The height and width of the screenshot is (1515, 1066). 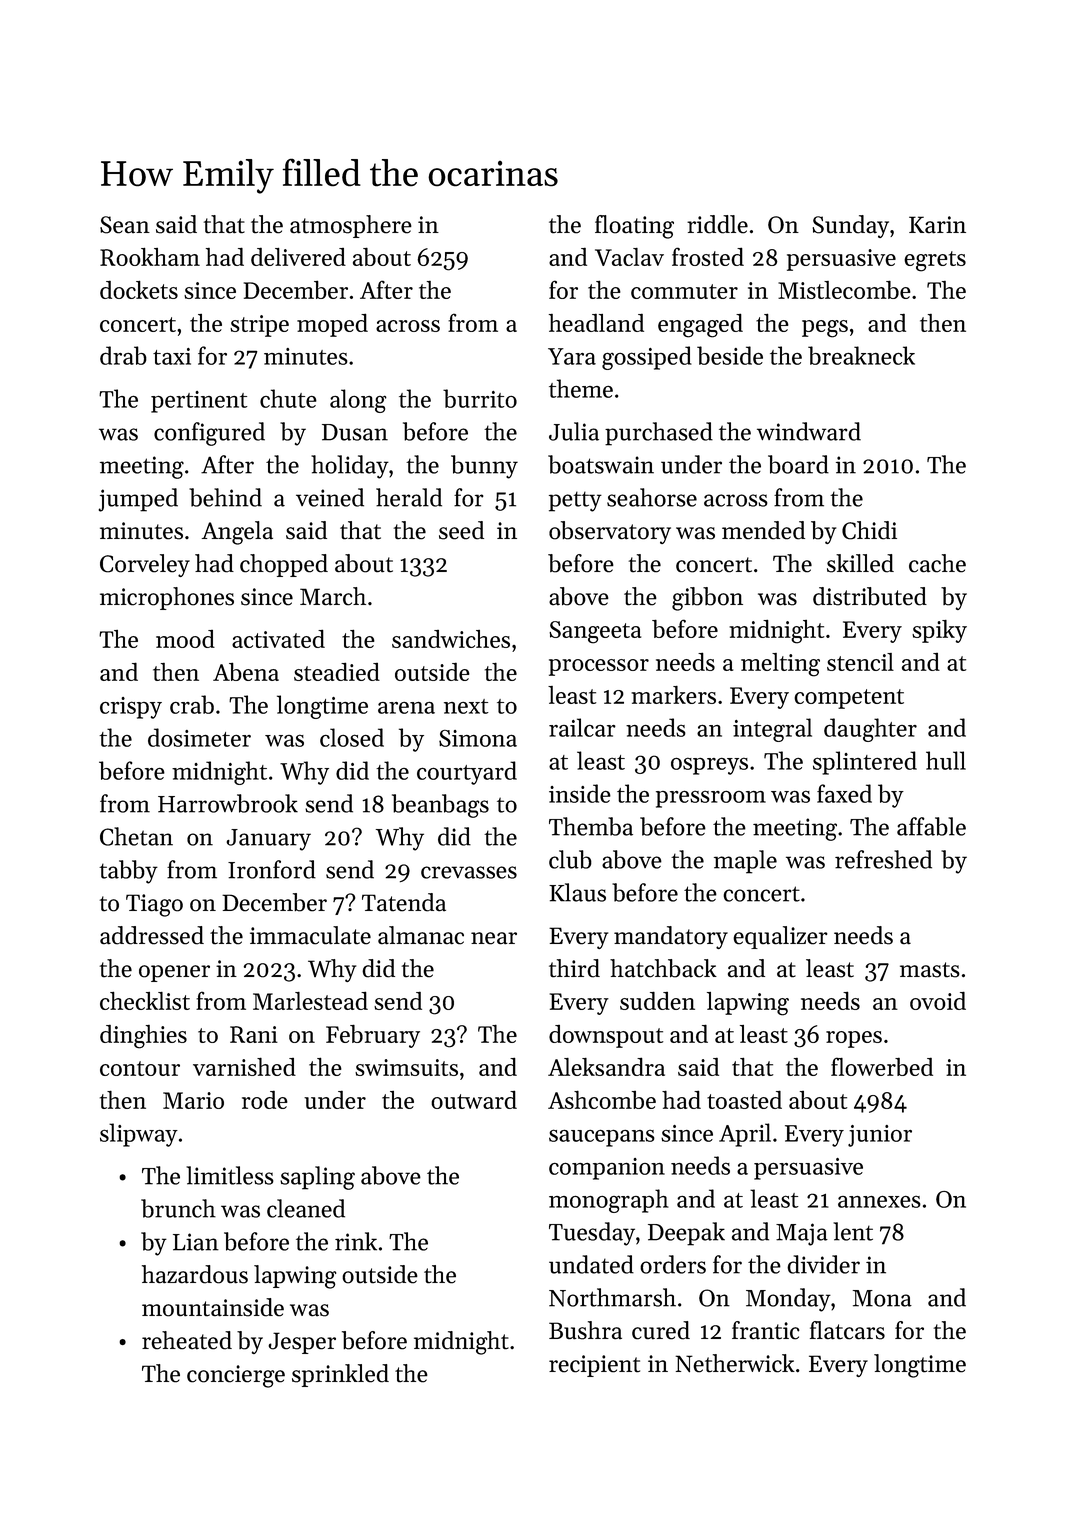 What do you see at coordinates (236, 1376) in the screenshot?
I see `concierge` at bounding box center [236, 1376].
